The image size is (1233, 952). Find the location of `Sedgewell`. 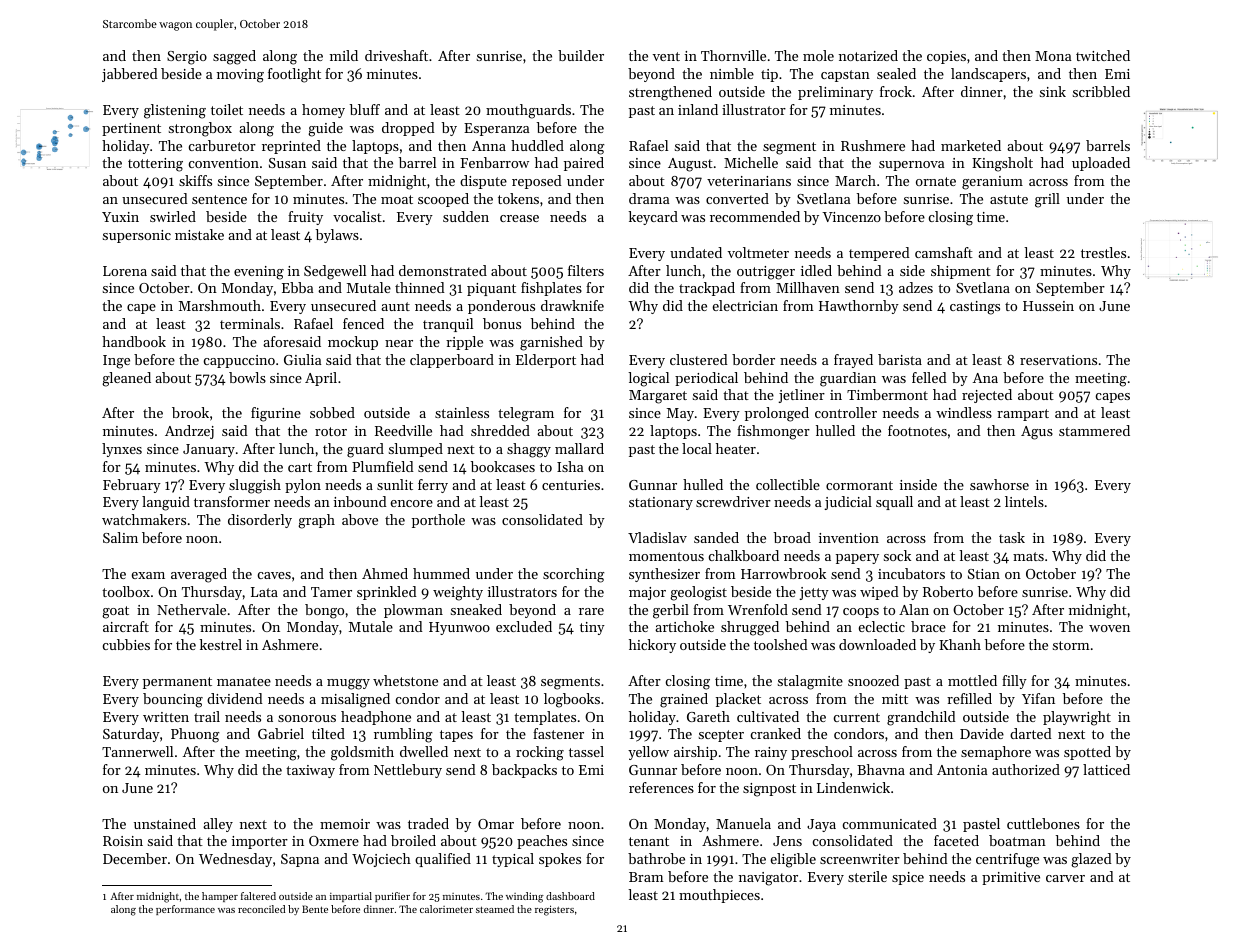

Sedgewell is located at coordinates (335, 272).
